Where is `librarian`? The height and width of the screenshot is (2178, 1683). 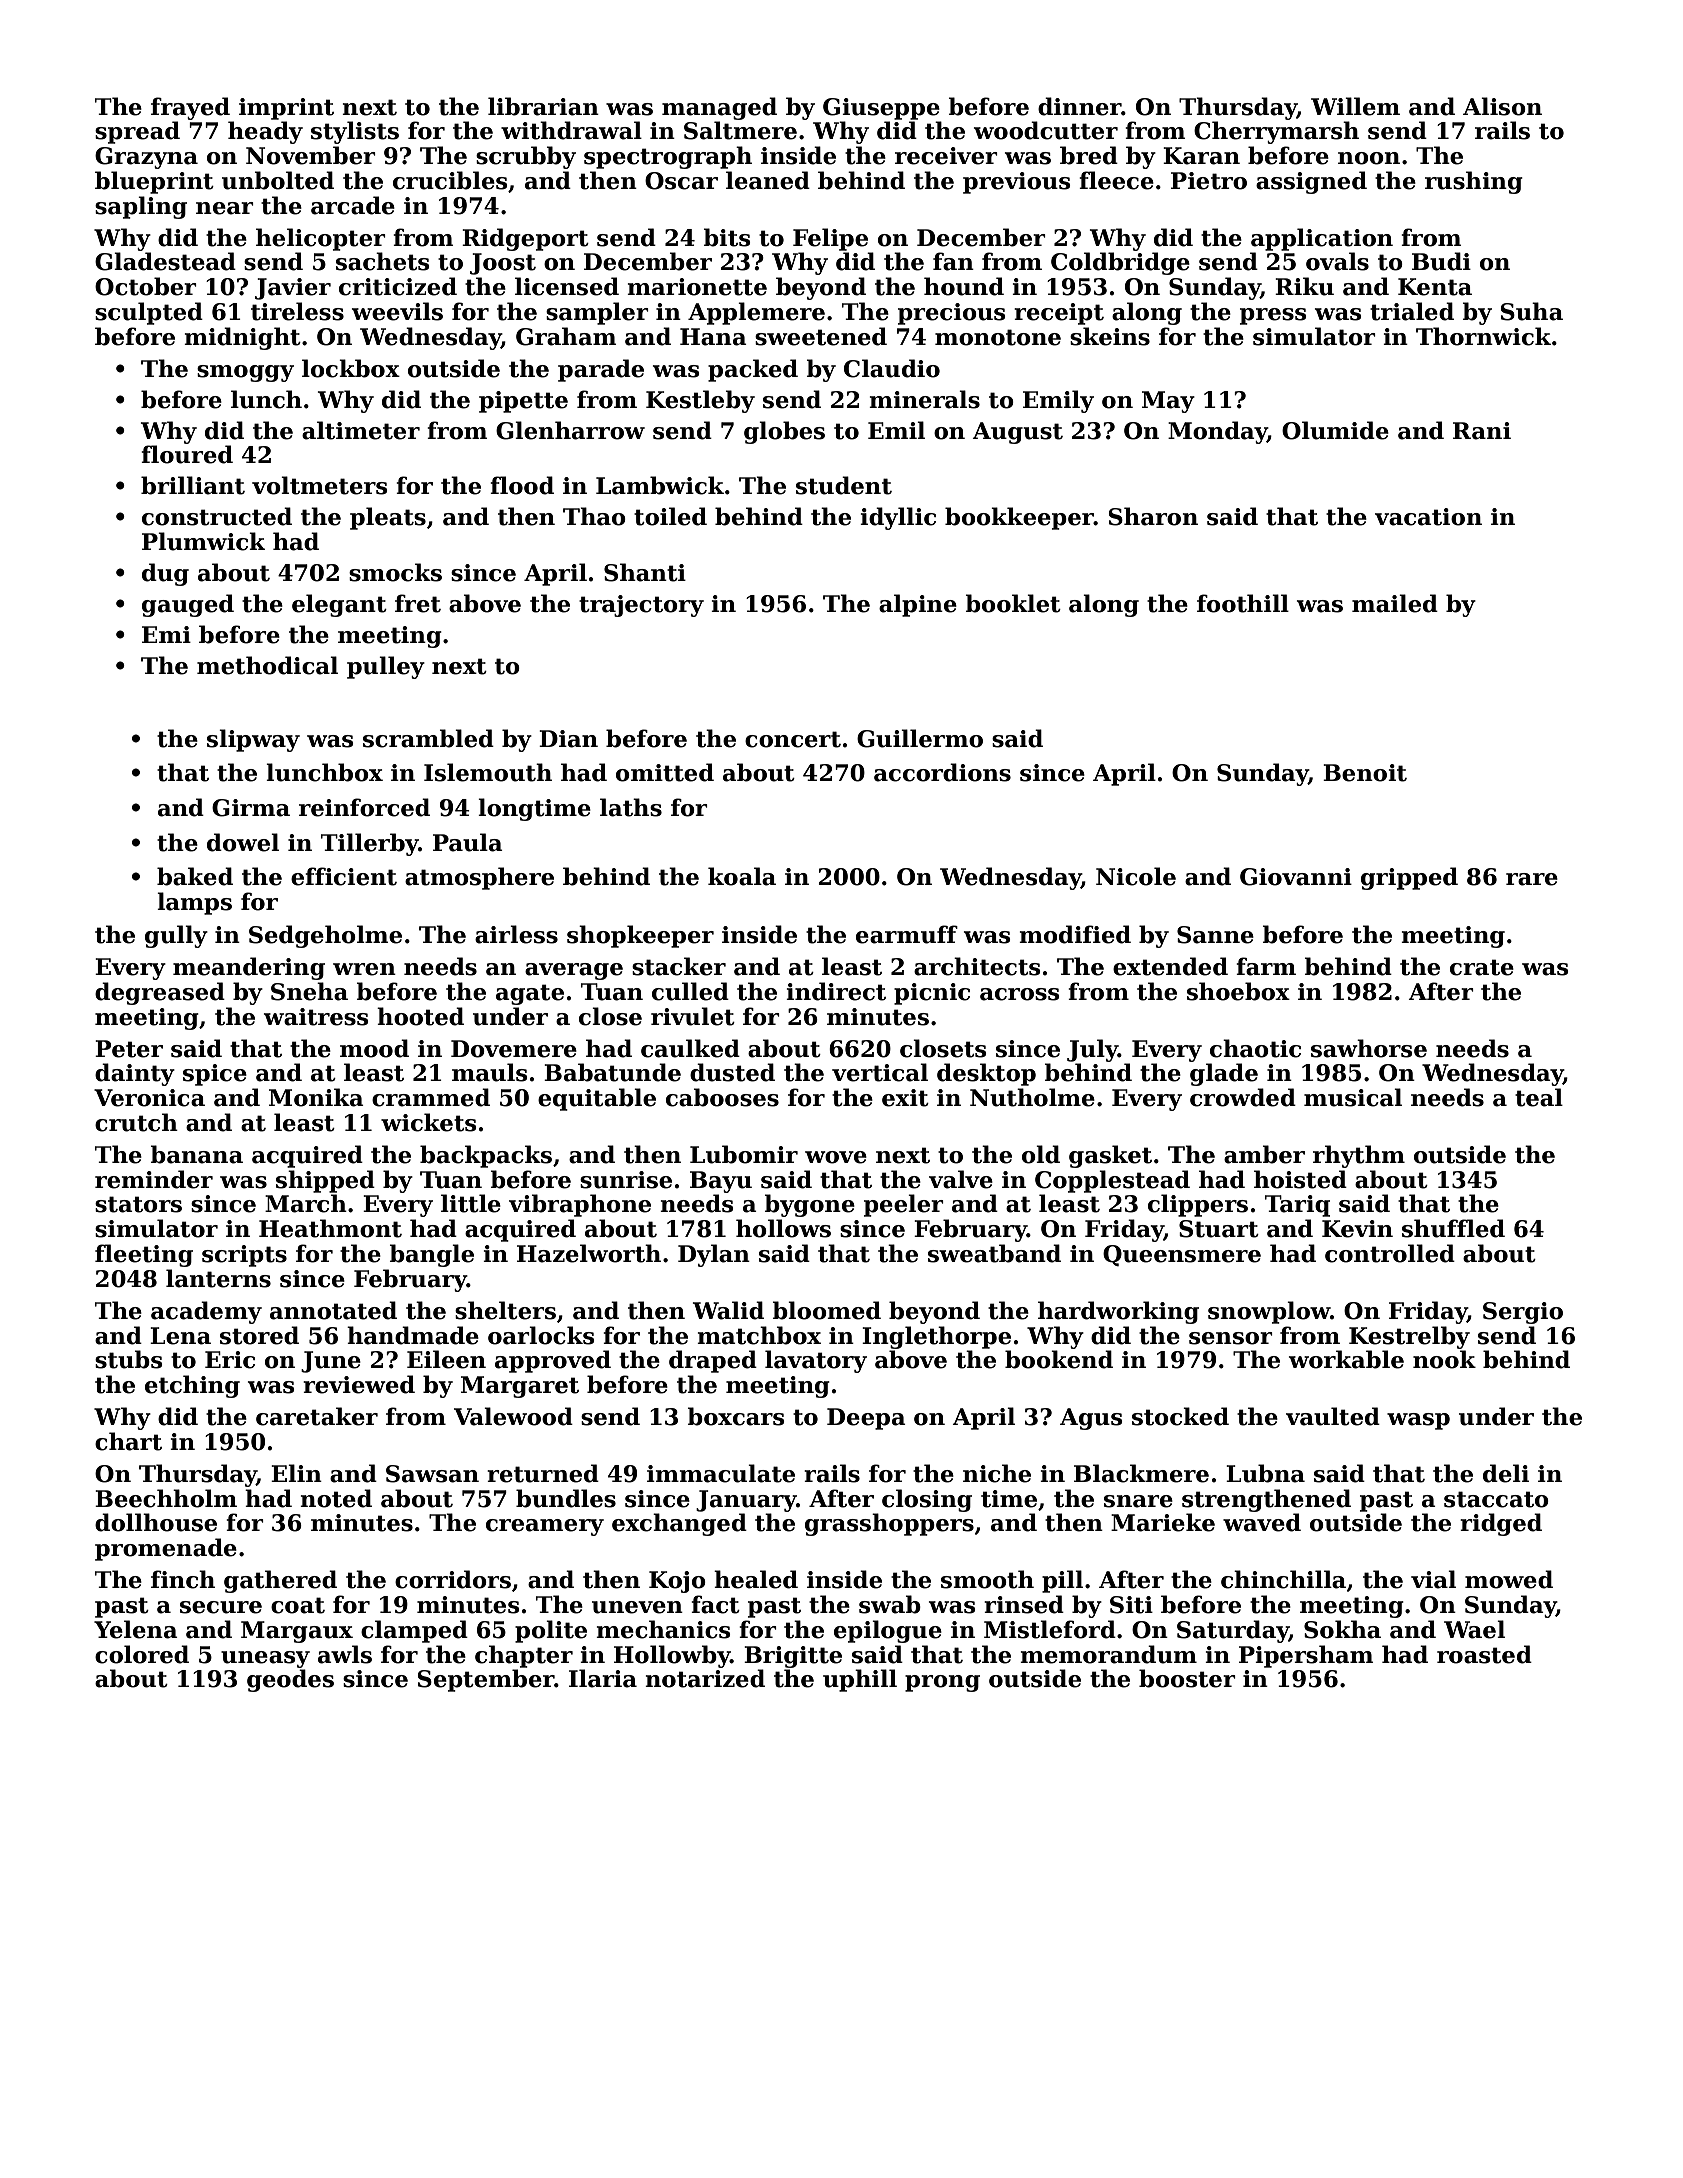
librarian is located at coordinates (543, 106).
